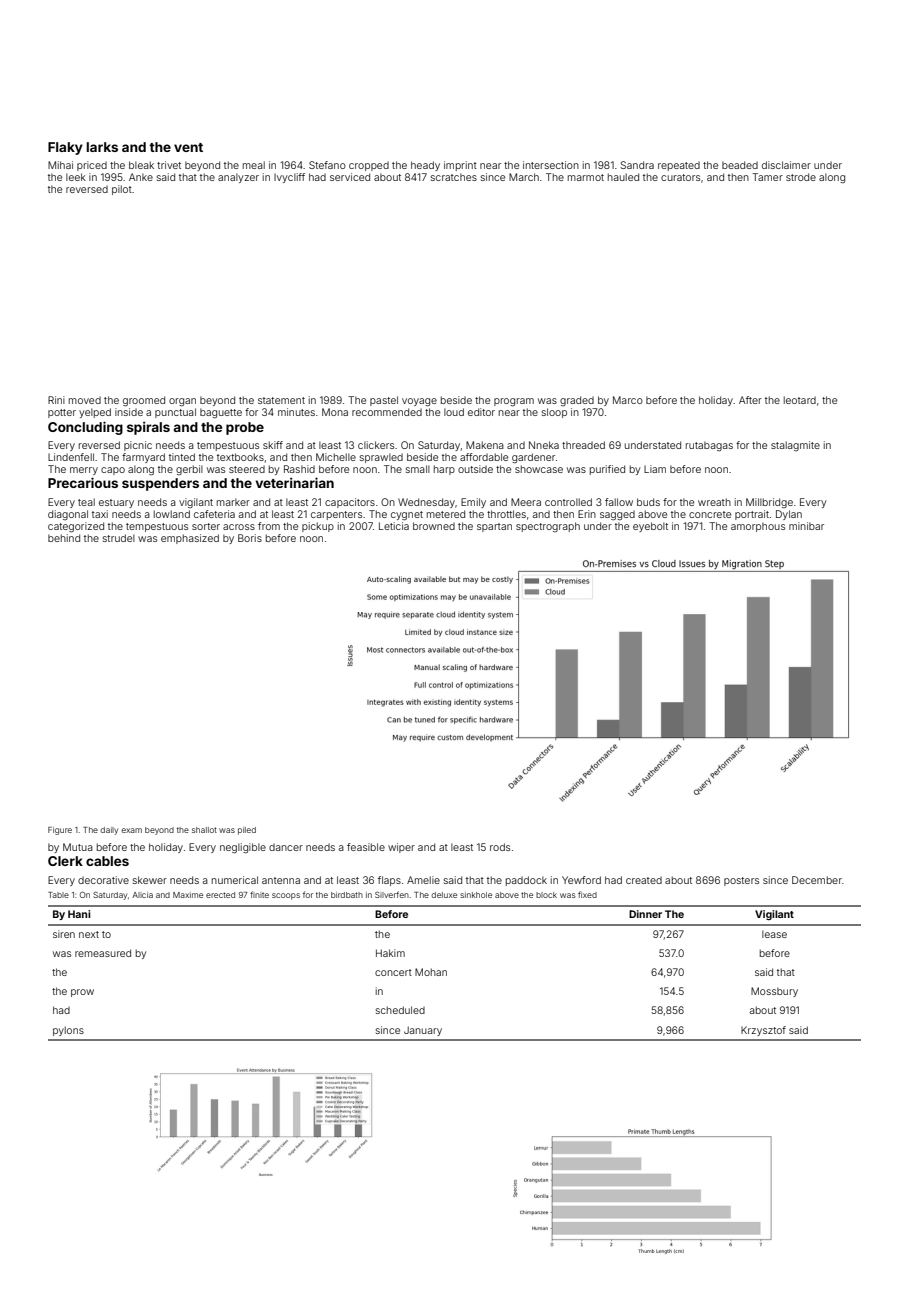  I want to click on scratches, so click(454, 177).
